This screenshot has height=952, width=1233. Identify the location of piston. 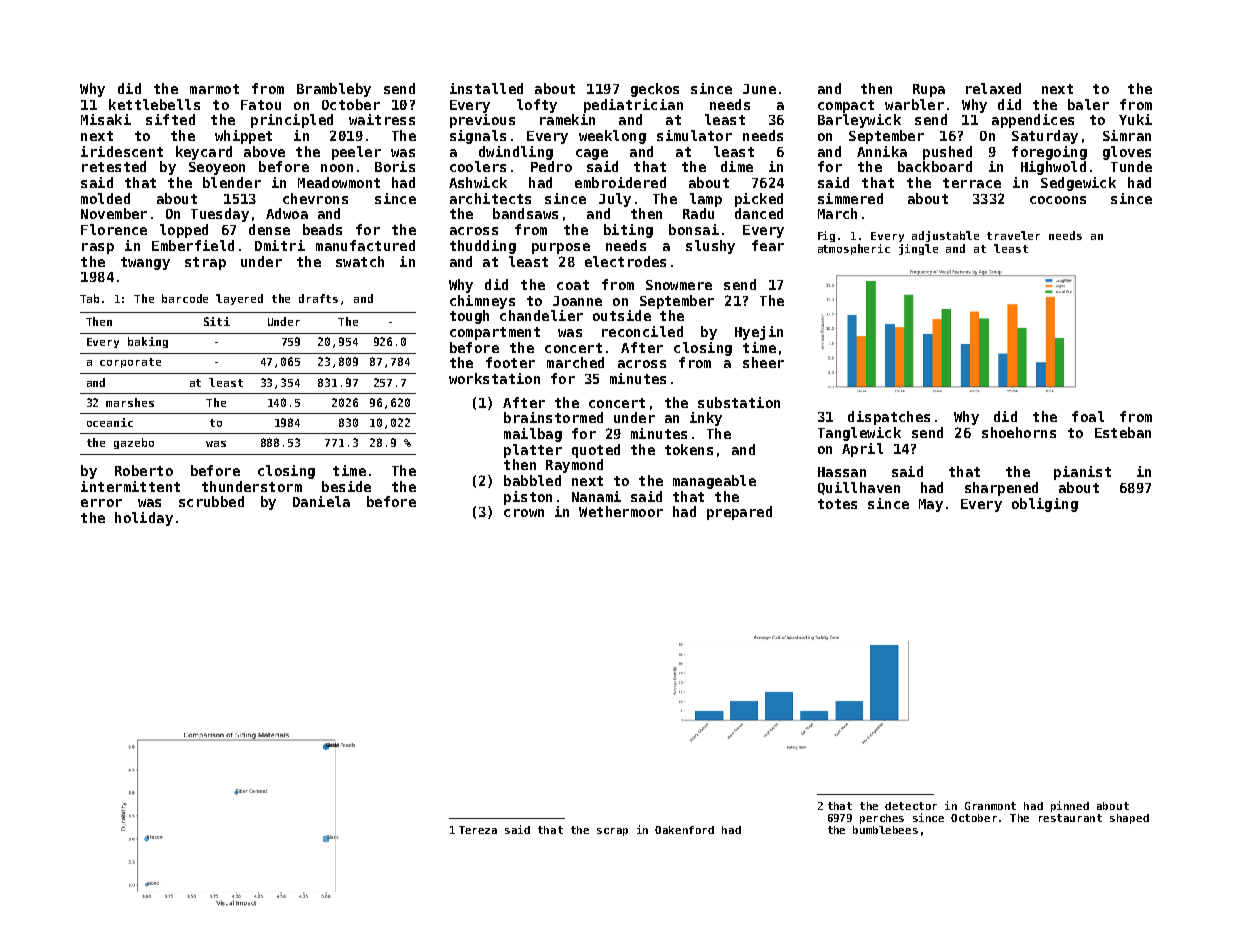
(528, 498).
